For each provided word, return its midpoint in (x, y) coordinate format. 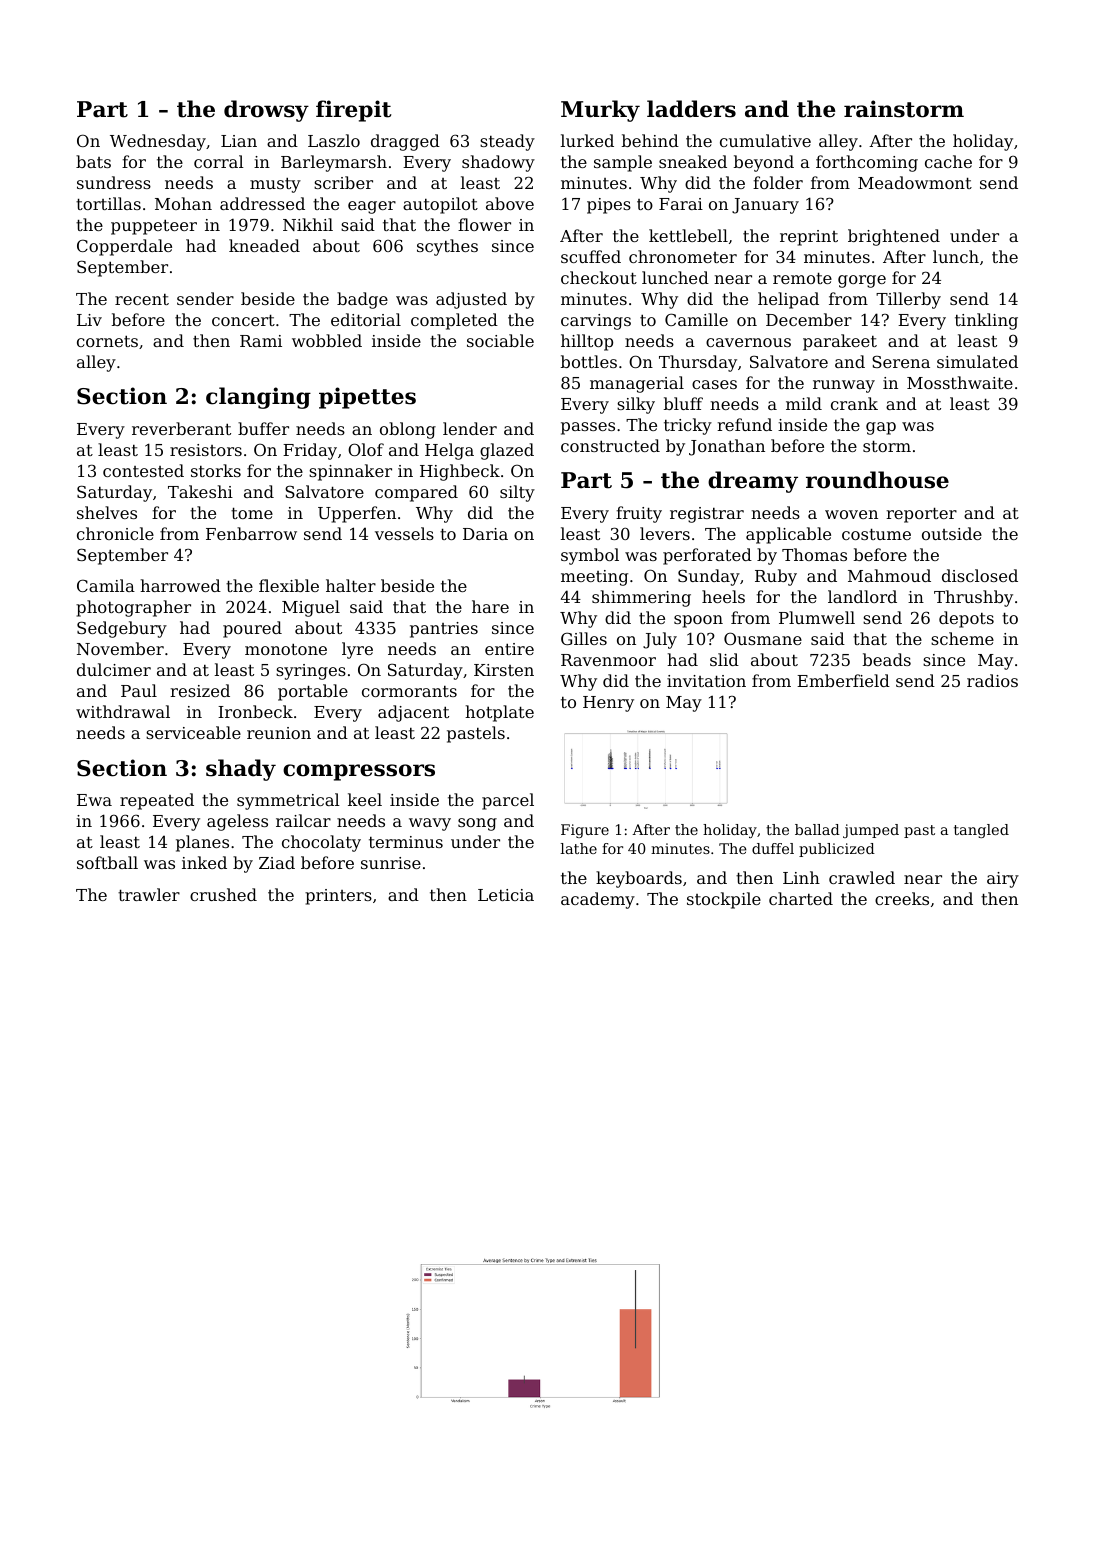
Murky (600, 111)
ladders (691, 109)
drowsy (266, 111)
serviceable (193, 732)
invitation (706, 681)
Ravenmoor (608, 660)
